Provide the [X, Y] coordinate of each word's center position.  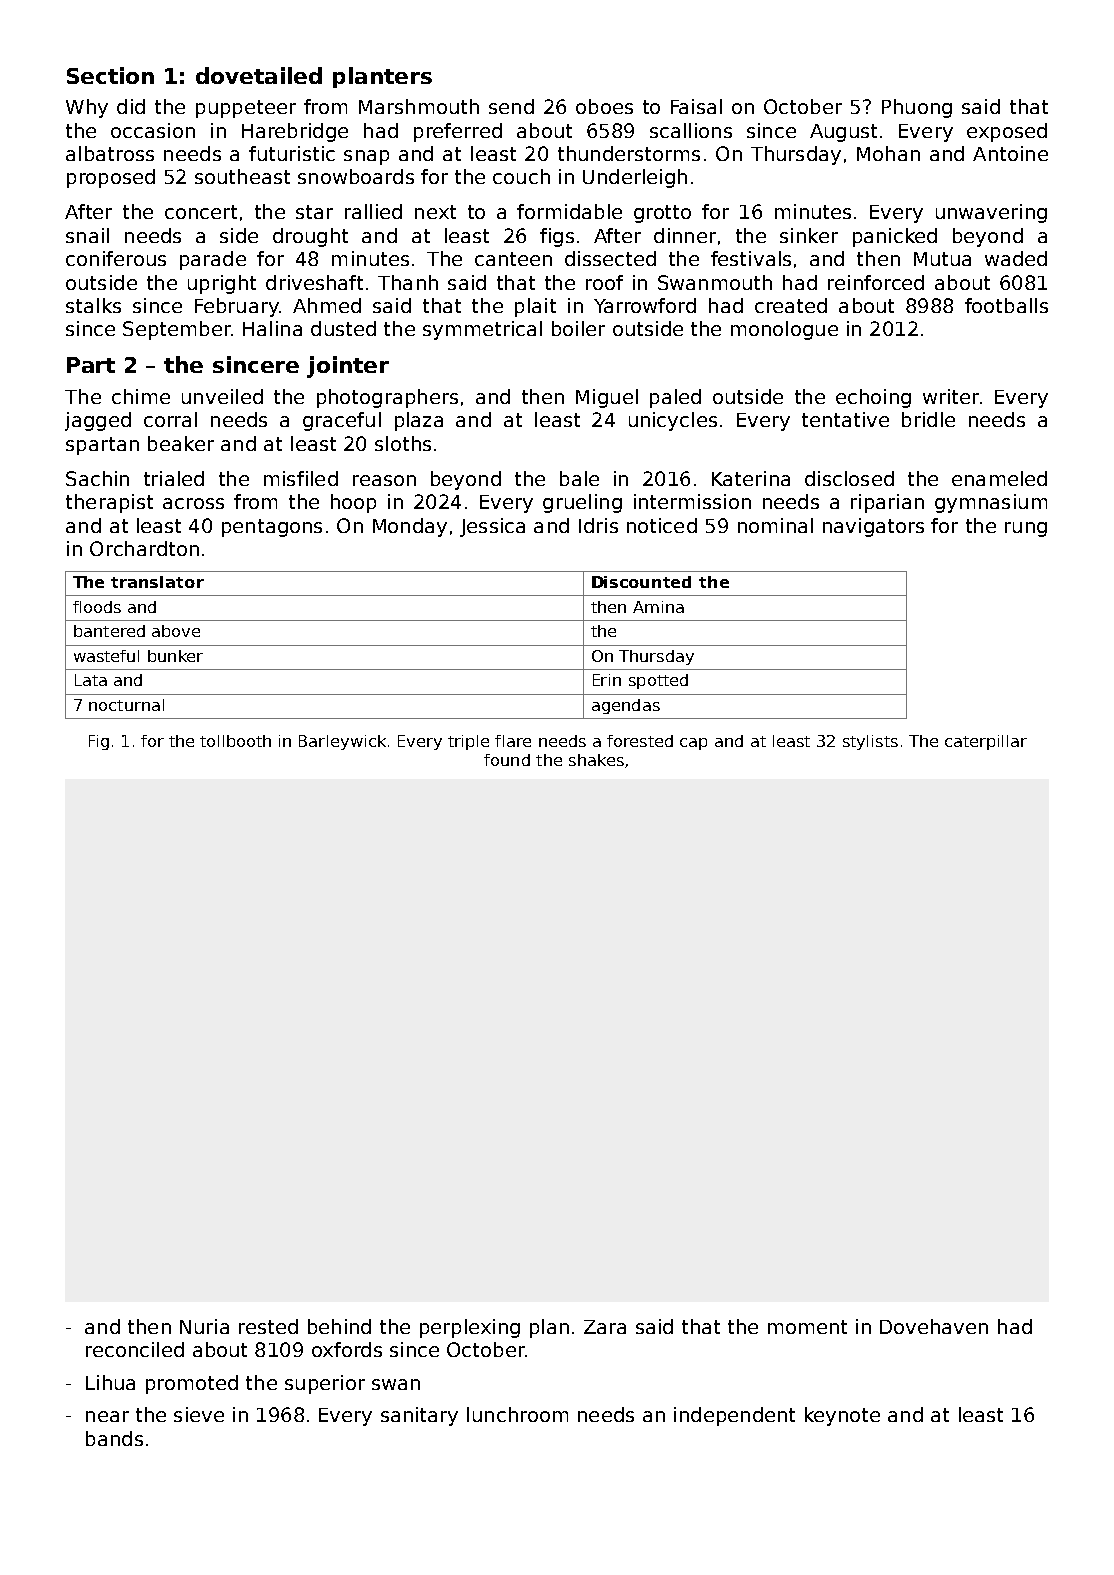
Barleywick [342, 742]
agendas [626, 706]
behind [339, 1326]
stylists [870, 742]
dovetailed [259, 75]
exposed [1007, 132]
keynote [842, 1416]
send [511, 106]
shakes [596, 760]
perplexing [470, 1328]
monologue [784, 330]
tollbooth [235, 741]
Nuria [204, 1326]
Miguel [607, 398]
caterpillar [986, 742]
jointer [348, 367]
